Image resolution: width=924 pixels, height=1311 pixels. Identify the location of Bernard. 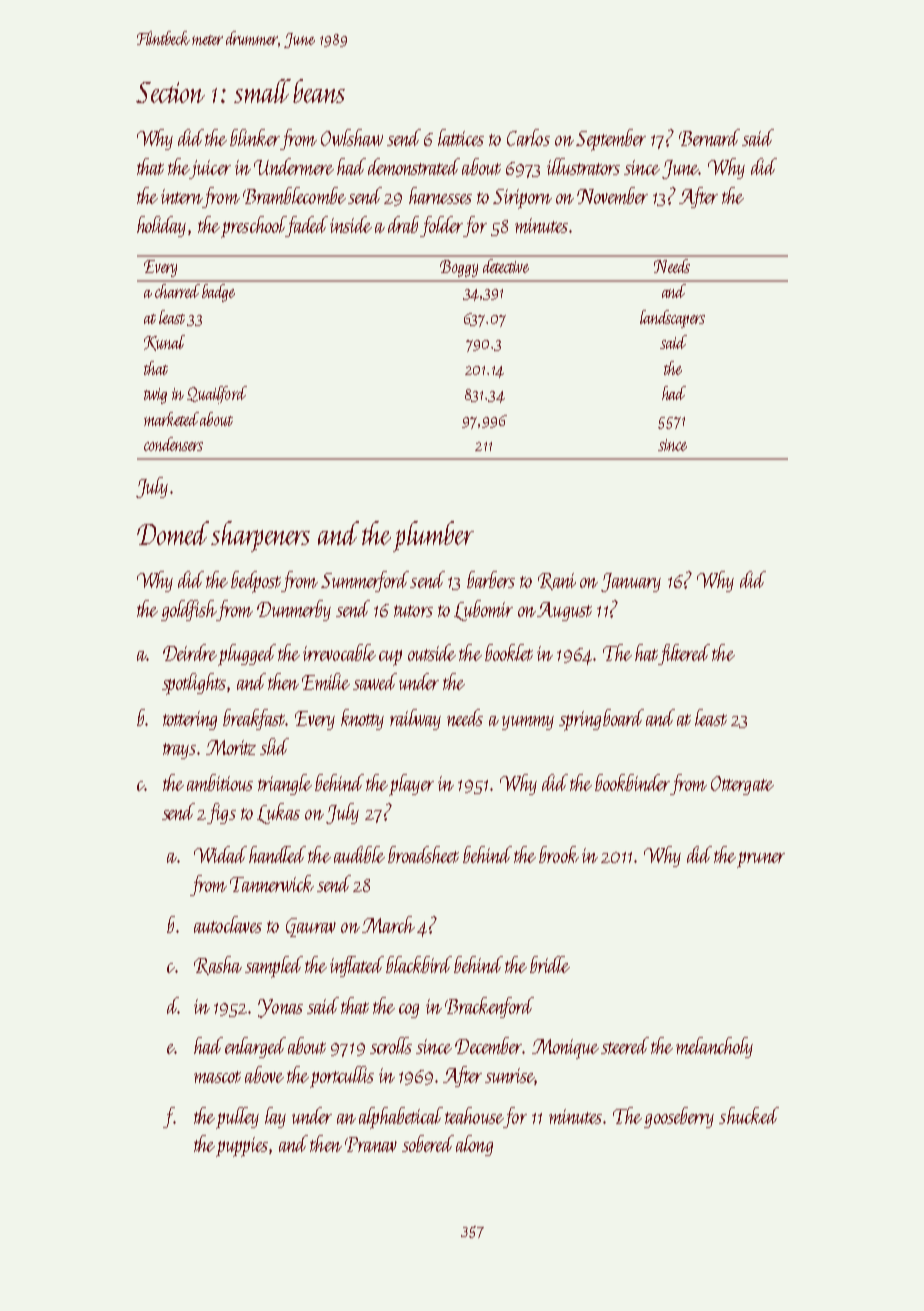
(709, 137).
